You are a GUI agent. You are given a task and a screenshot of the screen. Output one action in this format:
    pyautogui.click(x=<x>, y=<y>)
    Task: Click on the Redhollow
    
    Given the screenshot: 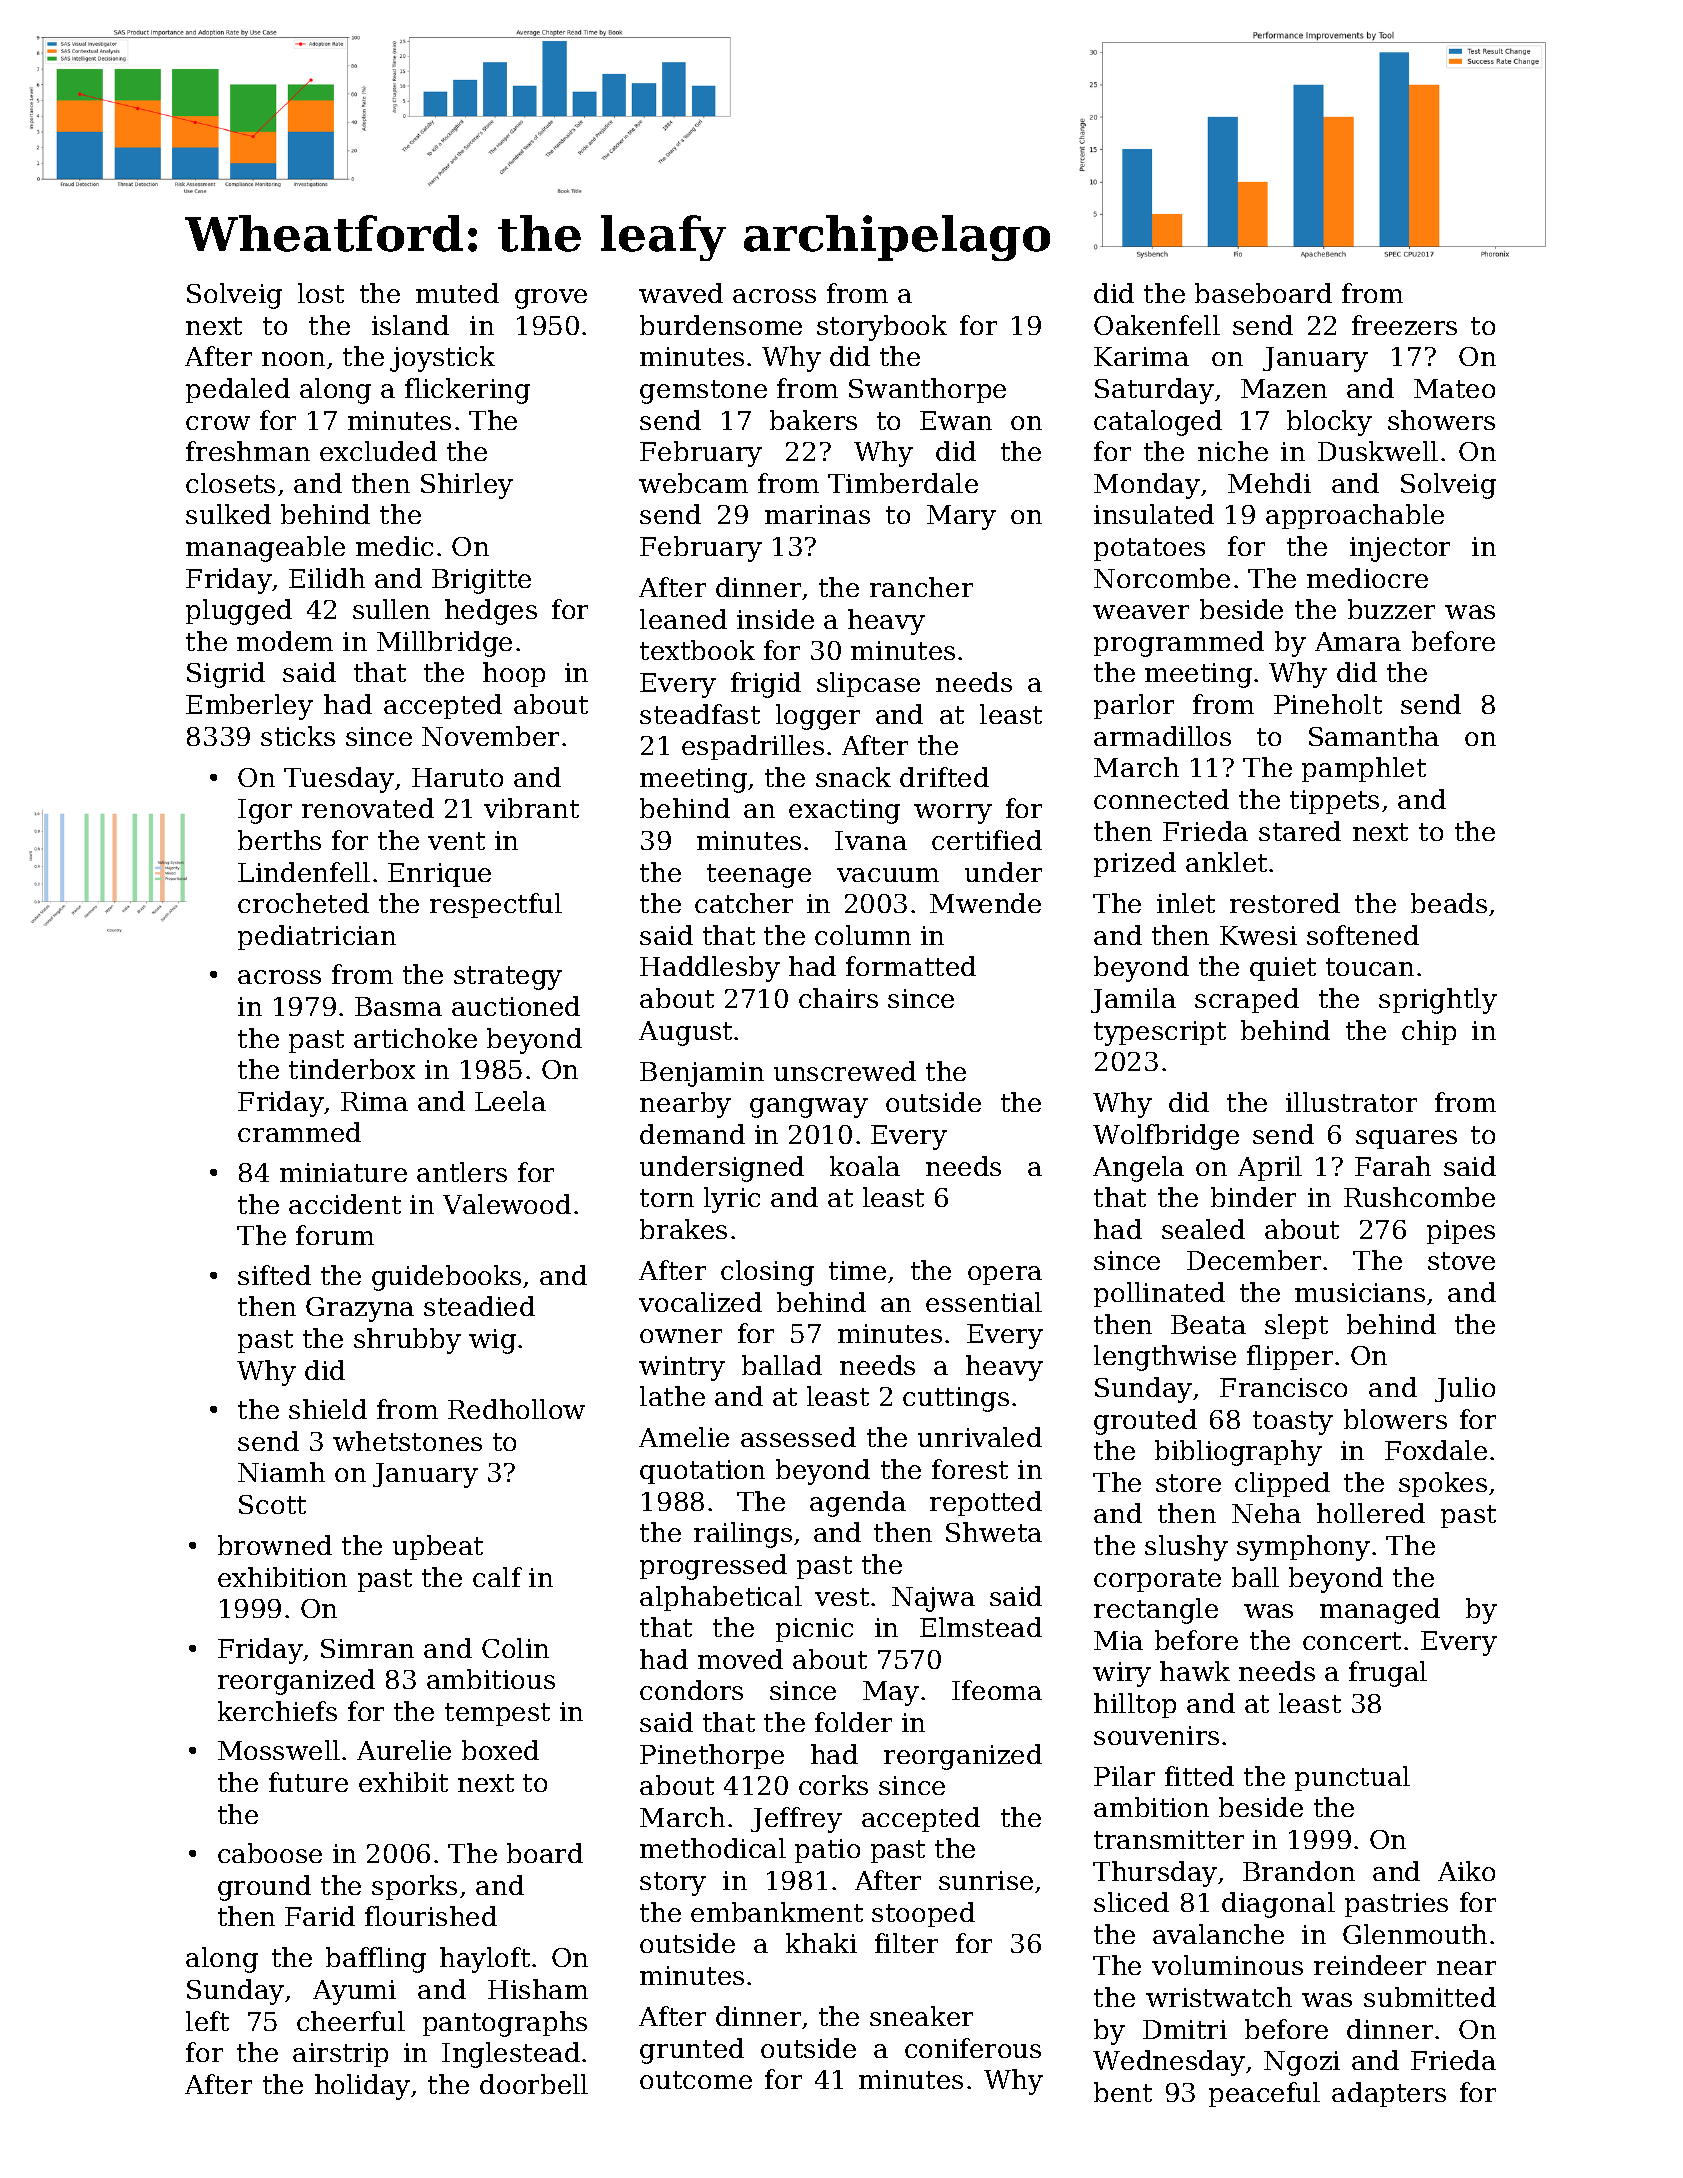 What is the action you would take?
    pyautogui.click(x=516, y=1409)
